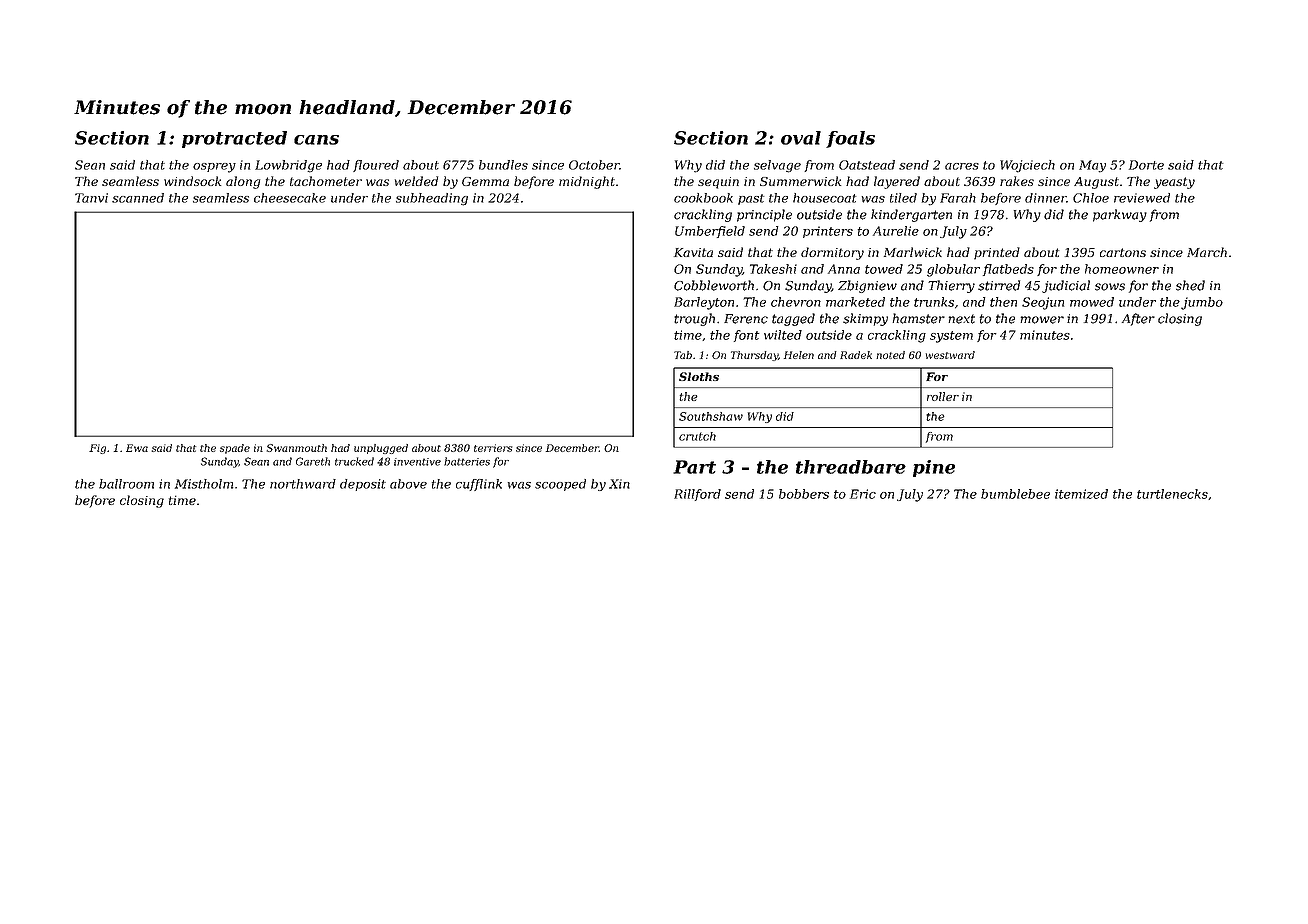 The width and height of the image is (1308, 924). Describe the element at coordinates (796, 302) in the image. I see `chevron` at that location.
